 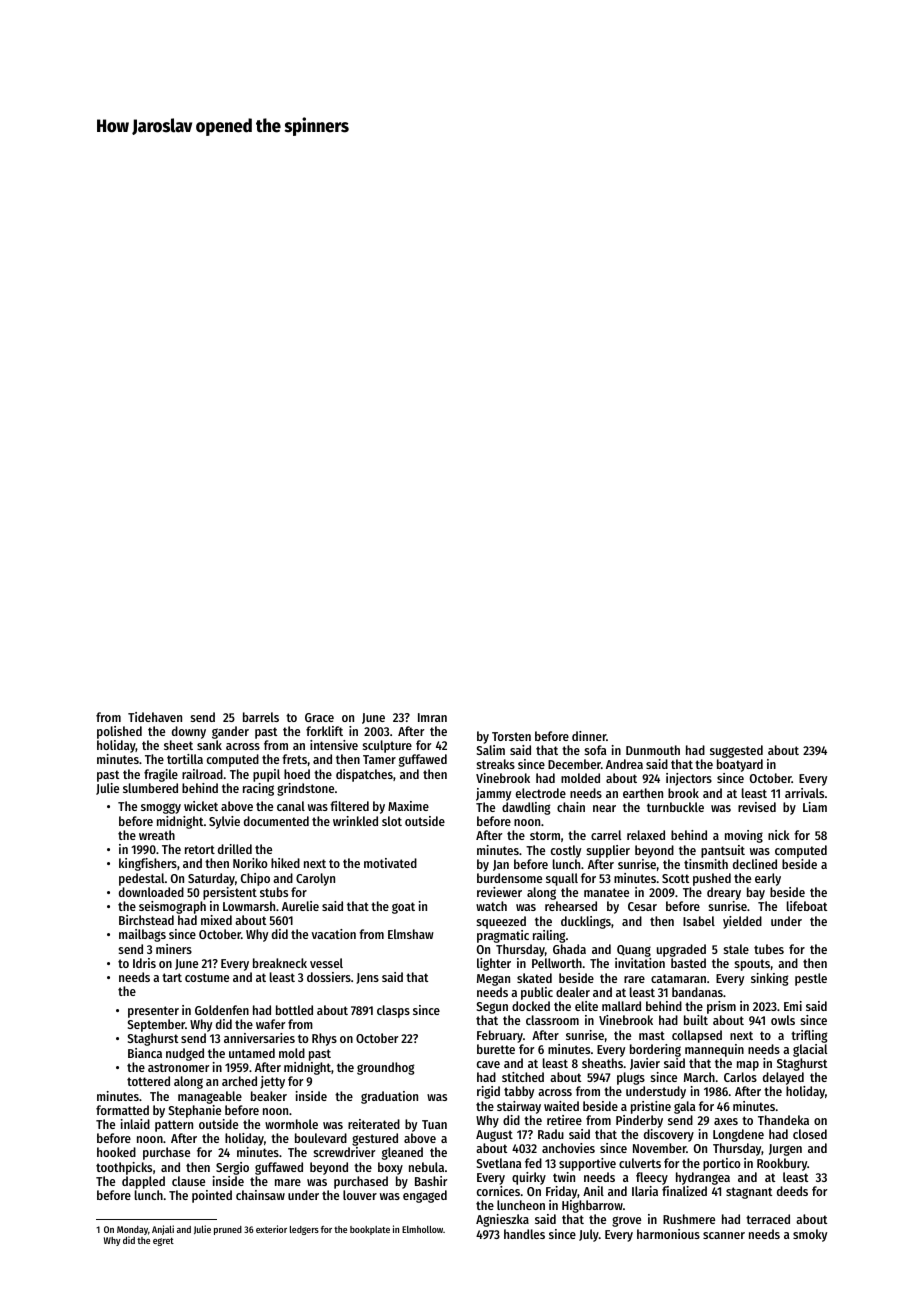 What do you see at coordinates (163, 1241) in the screenshot?
I see `egret` at bounding box center [163, 1241].
